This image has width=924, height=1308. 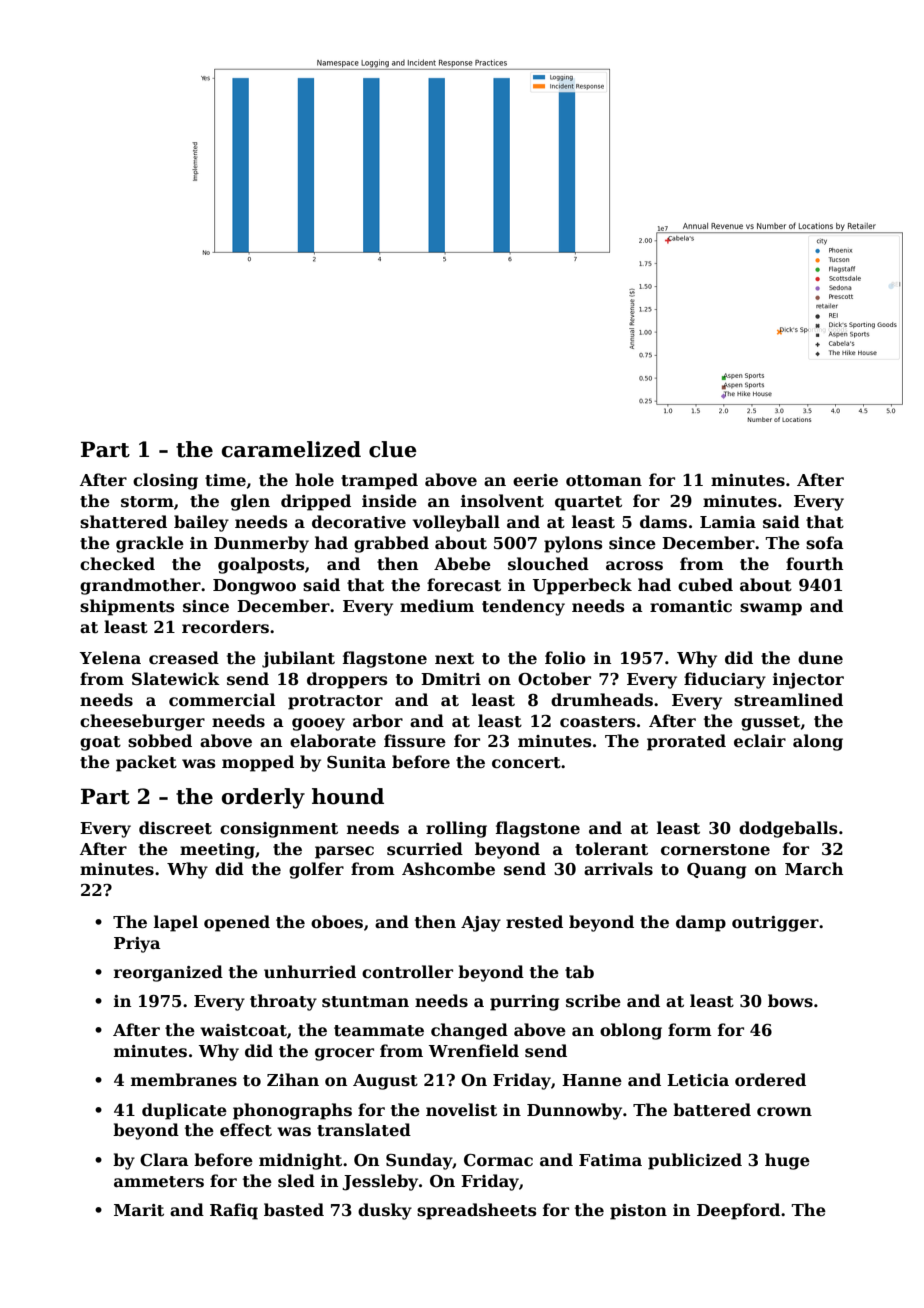 What do you see at coordinates (638, 1212) in the image?
I see `piston` at bounding box center [638, 1212].
